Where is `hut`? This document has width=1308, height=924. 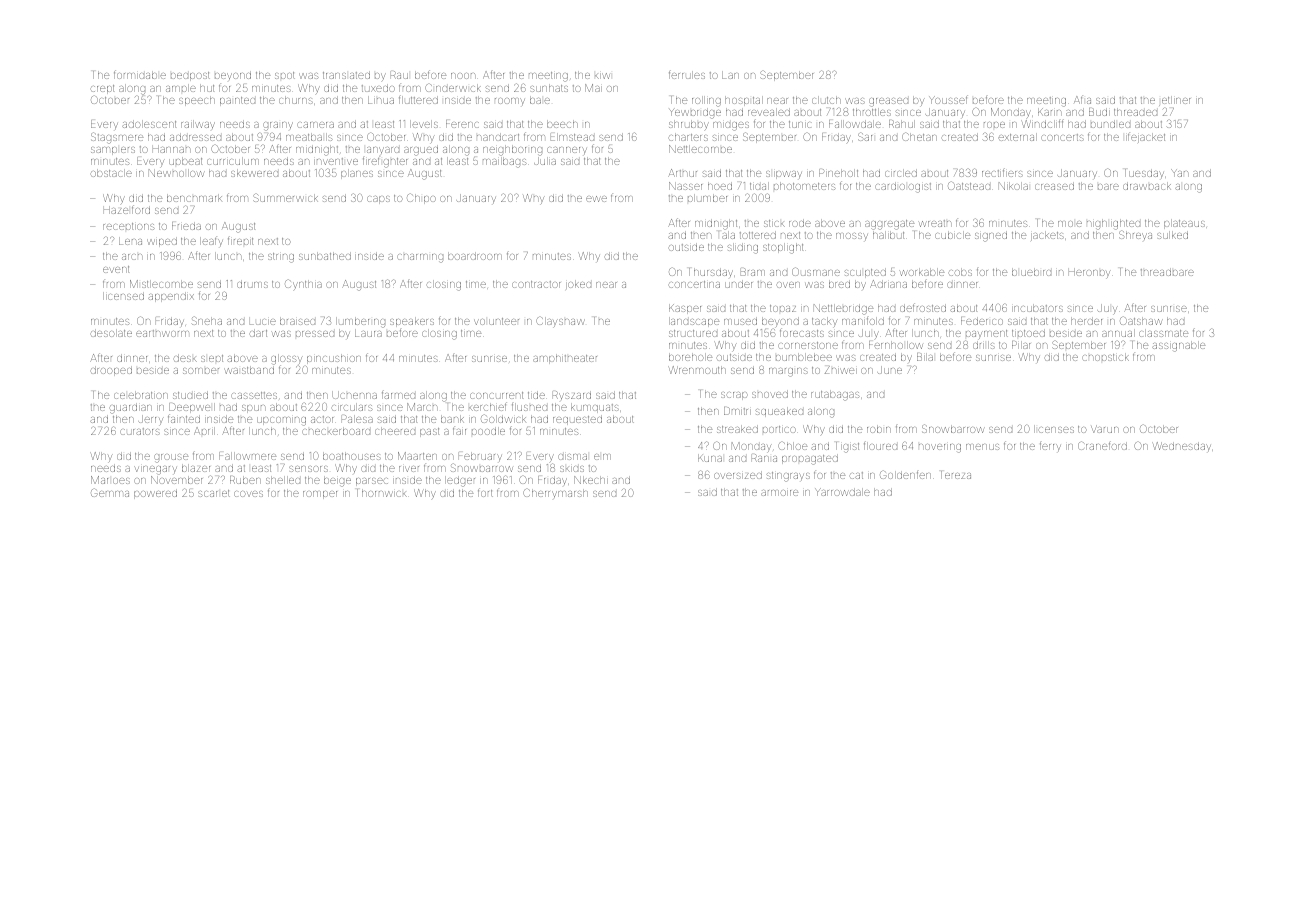
hut is located at coordinates (207, 88).
